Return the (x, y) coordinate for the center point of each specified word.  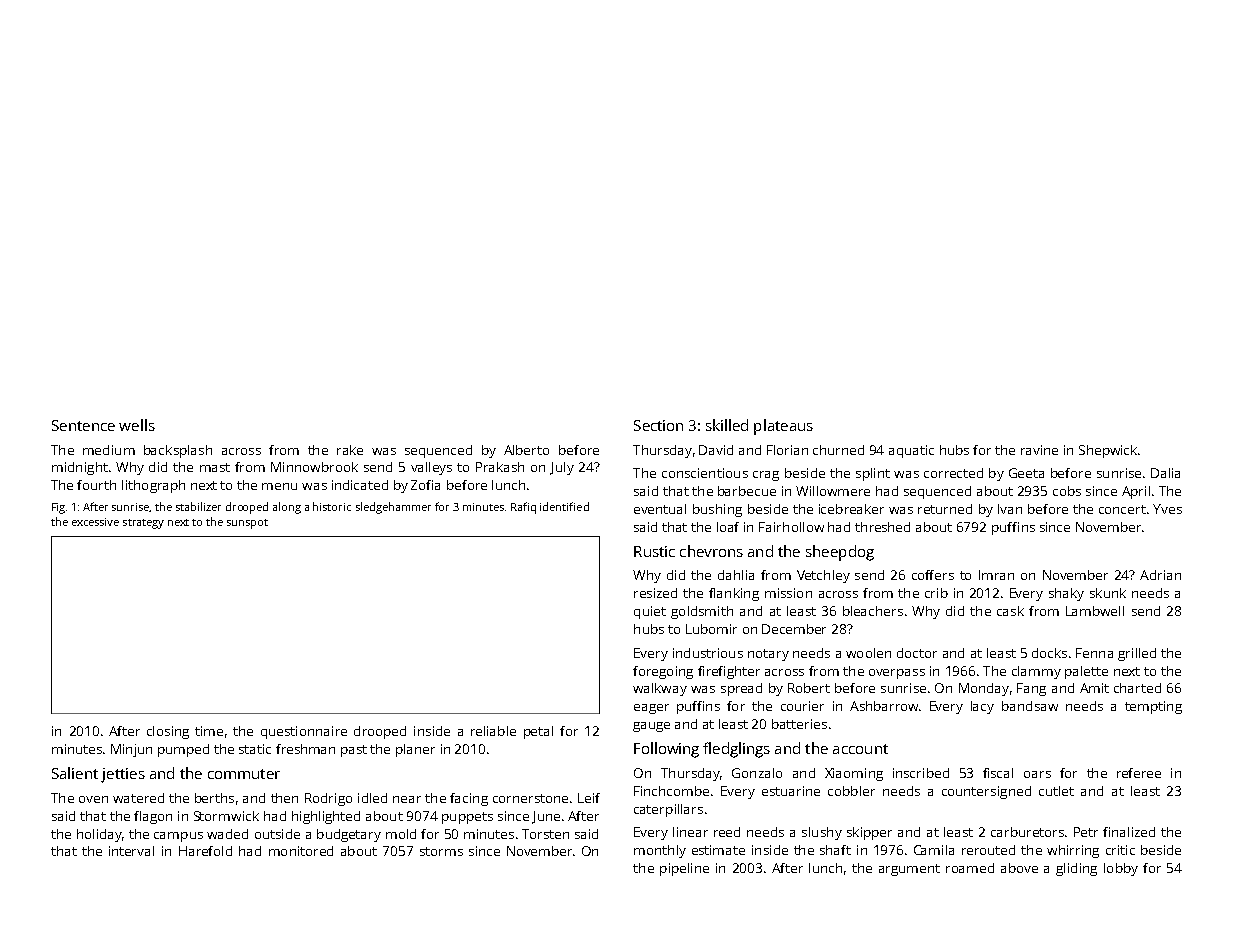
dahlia (736, 575)
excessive (95, 522)
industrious (708, 653)
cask (1010, 611)
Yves (1167, 509)
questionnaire (304, 732)
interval (131, 851)
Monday (984, 689)
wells (137, 425)
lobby (1121, 869)
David (716, 450)
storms (441, 851)
